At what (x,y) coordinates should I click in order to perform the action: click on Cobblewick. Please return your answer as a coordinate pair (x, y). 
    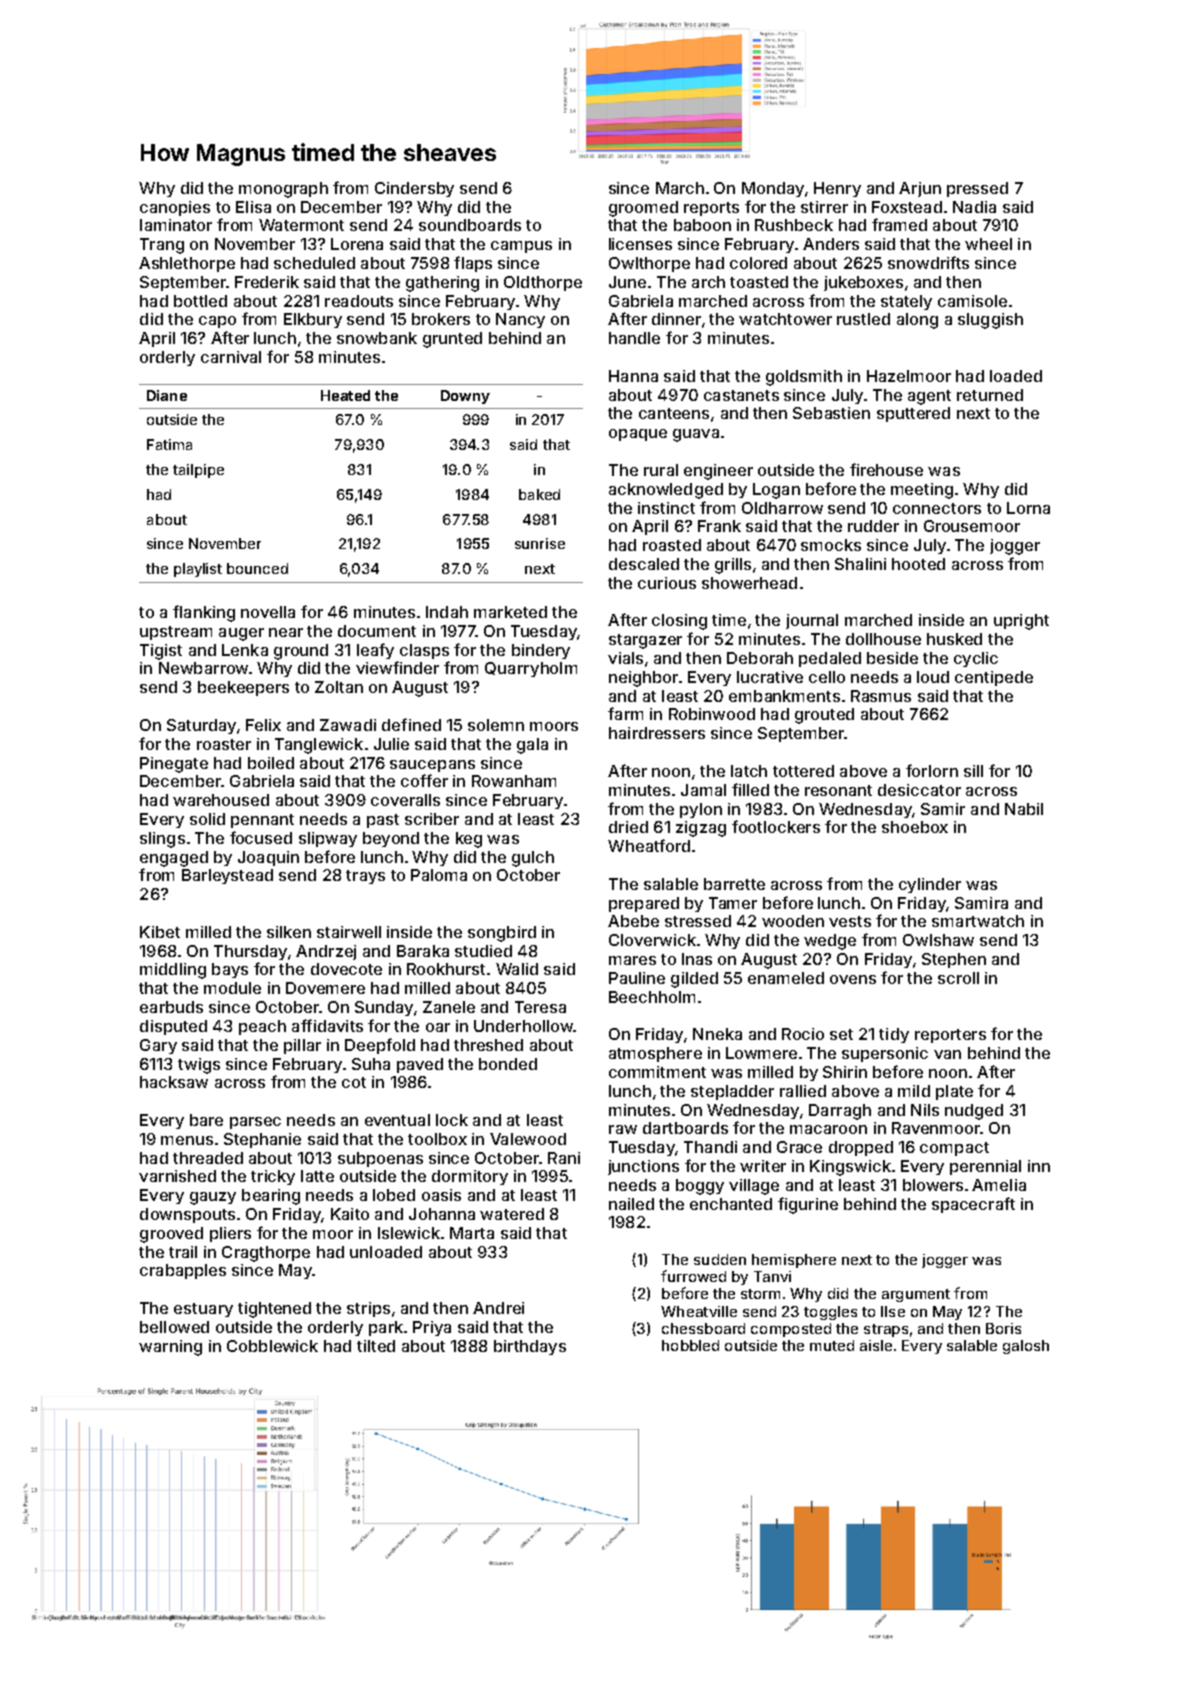
    Looking at the image, I should click on (272, 1346).
